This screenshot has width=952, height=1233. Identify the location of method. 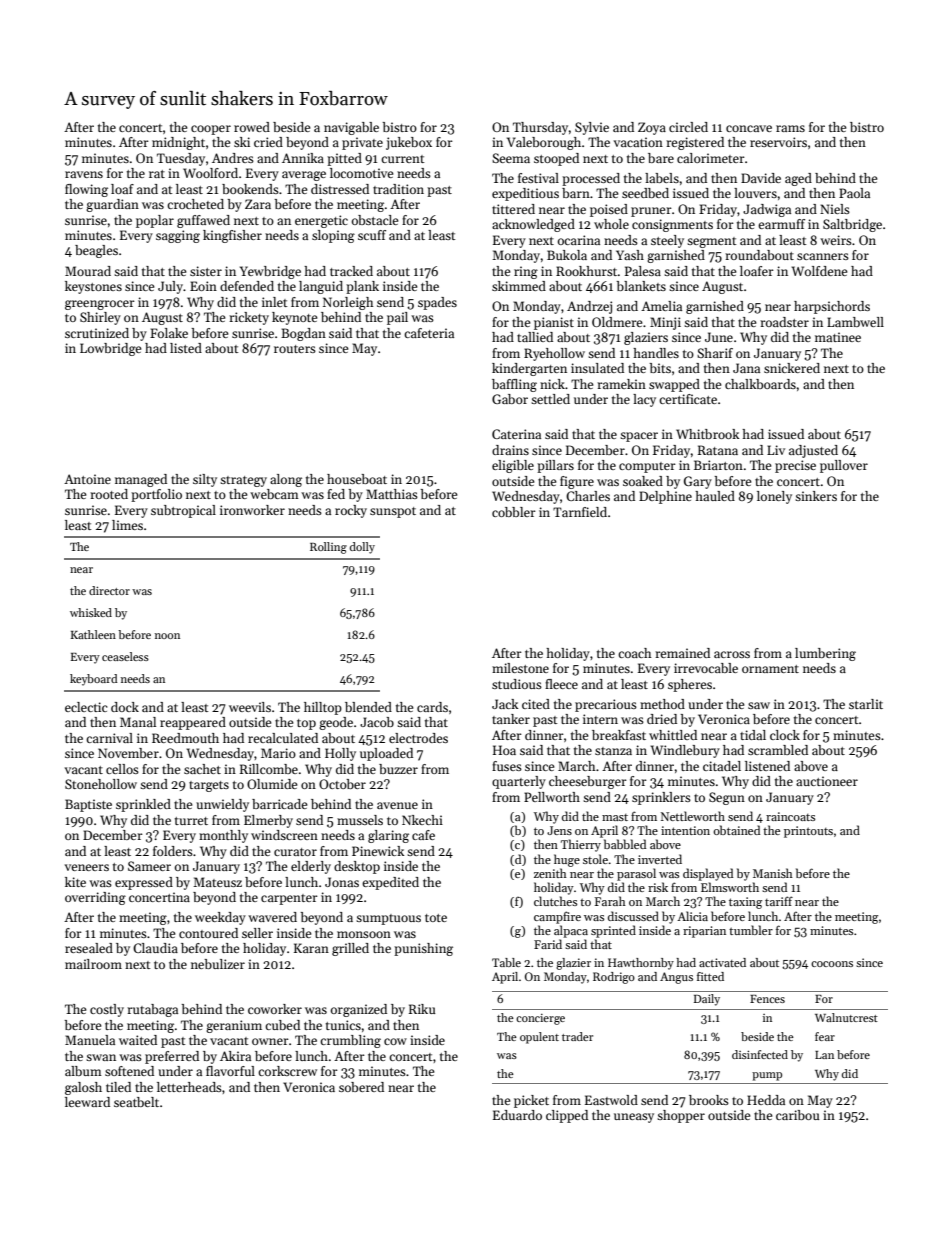
(662, 704).
